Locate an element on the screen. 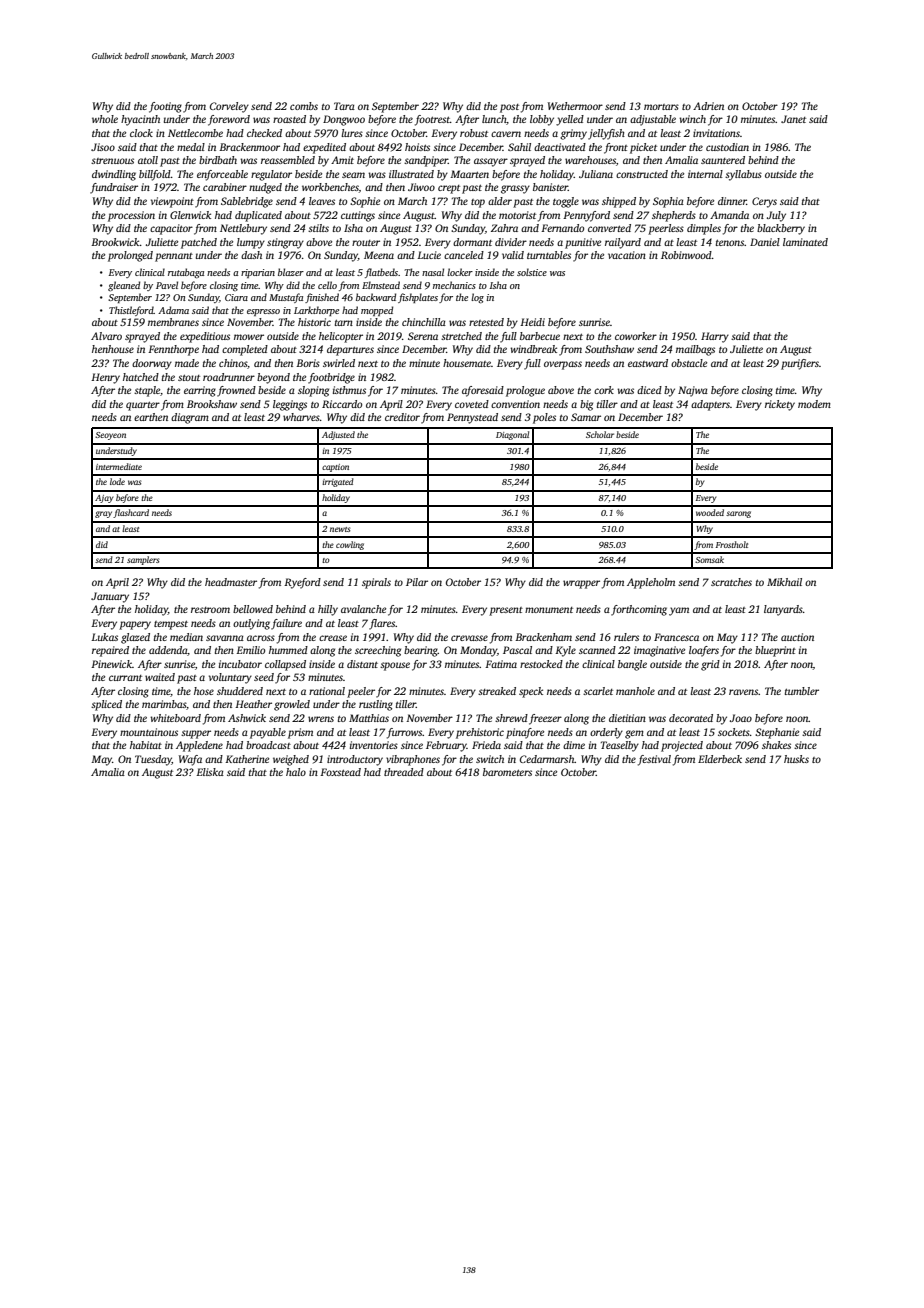 The width and height of the screenshot is (924, 1308). marimbas is located at coordinates (164, 704).
